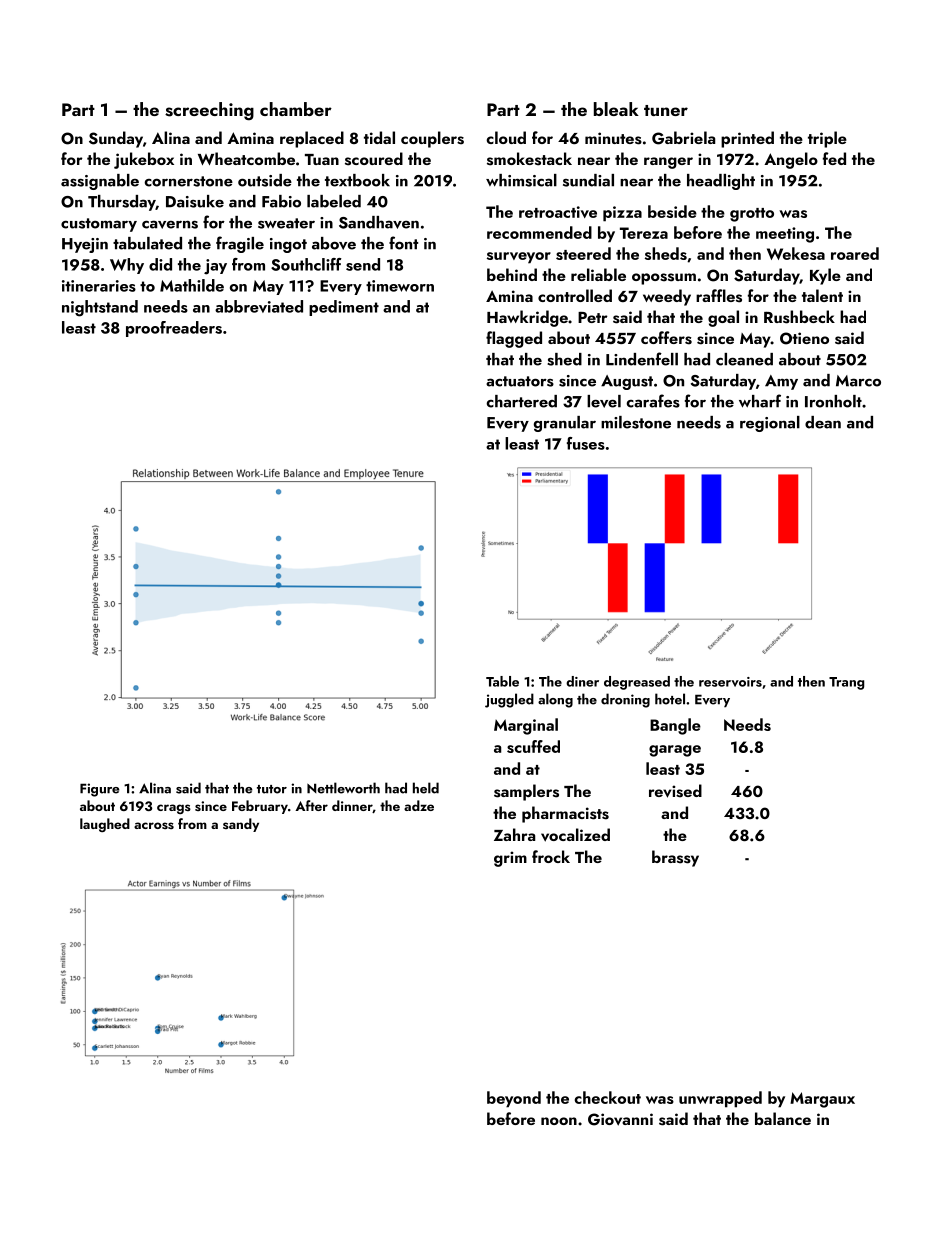 This image has height=1233, width=952. I want to click on abbreviated, so click(259, 306).
